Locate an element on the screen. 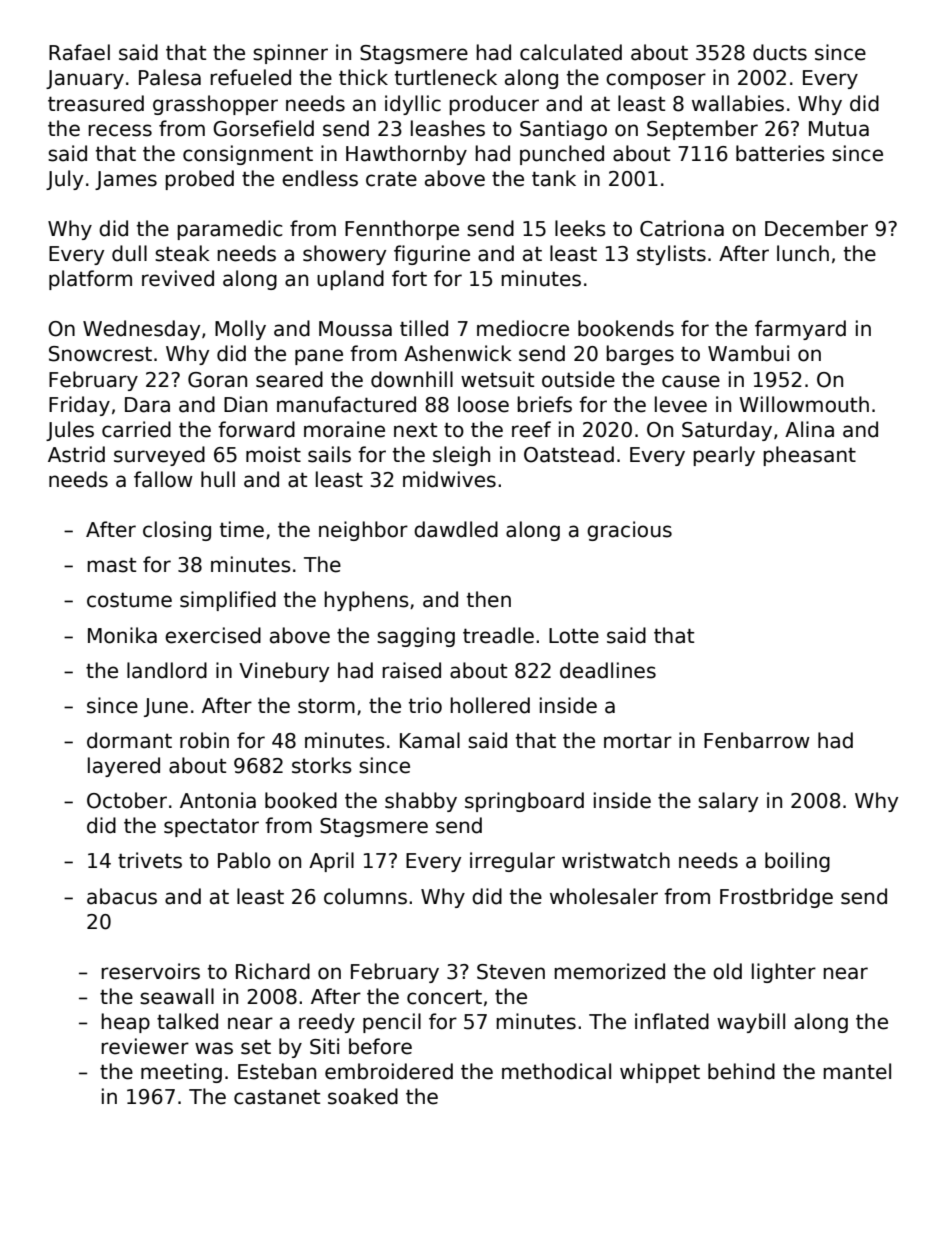 The height and width of the screenshot is (1233, 952). paramedic is located at coordinates (230, 230).
